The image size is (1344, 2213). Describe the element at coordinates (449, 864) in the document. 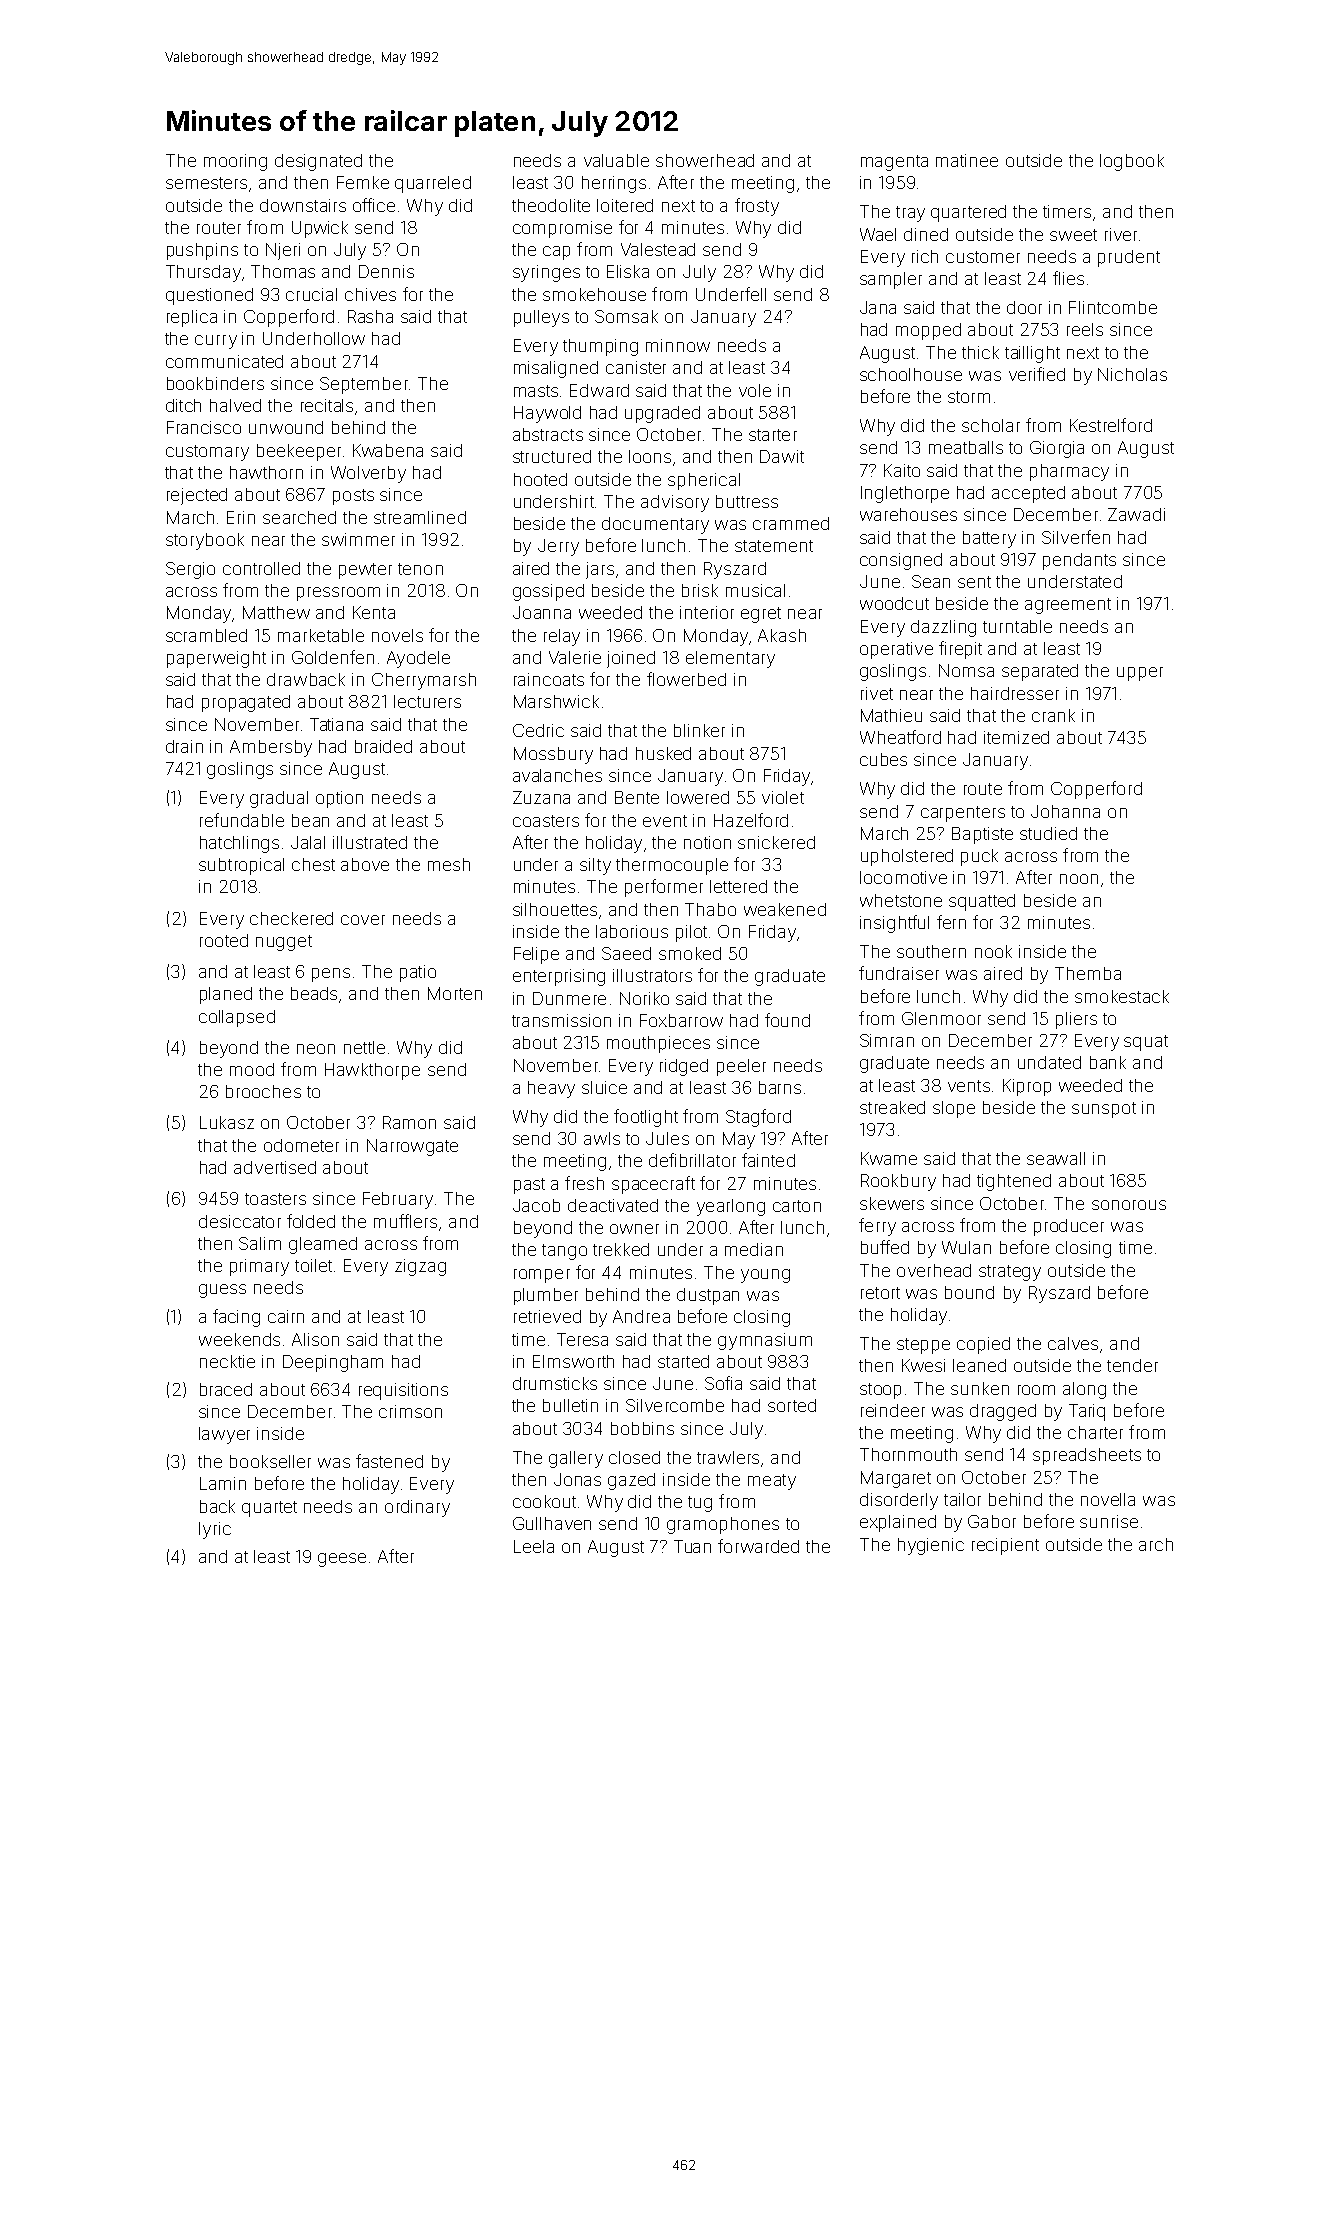

I see `mesh` at that location.
